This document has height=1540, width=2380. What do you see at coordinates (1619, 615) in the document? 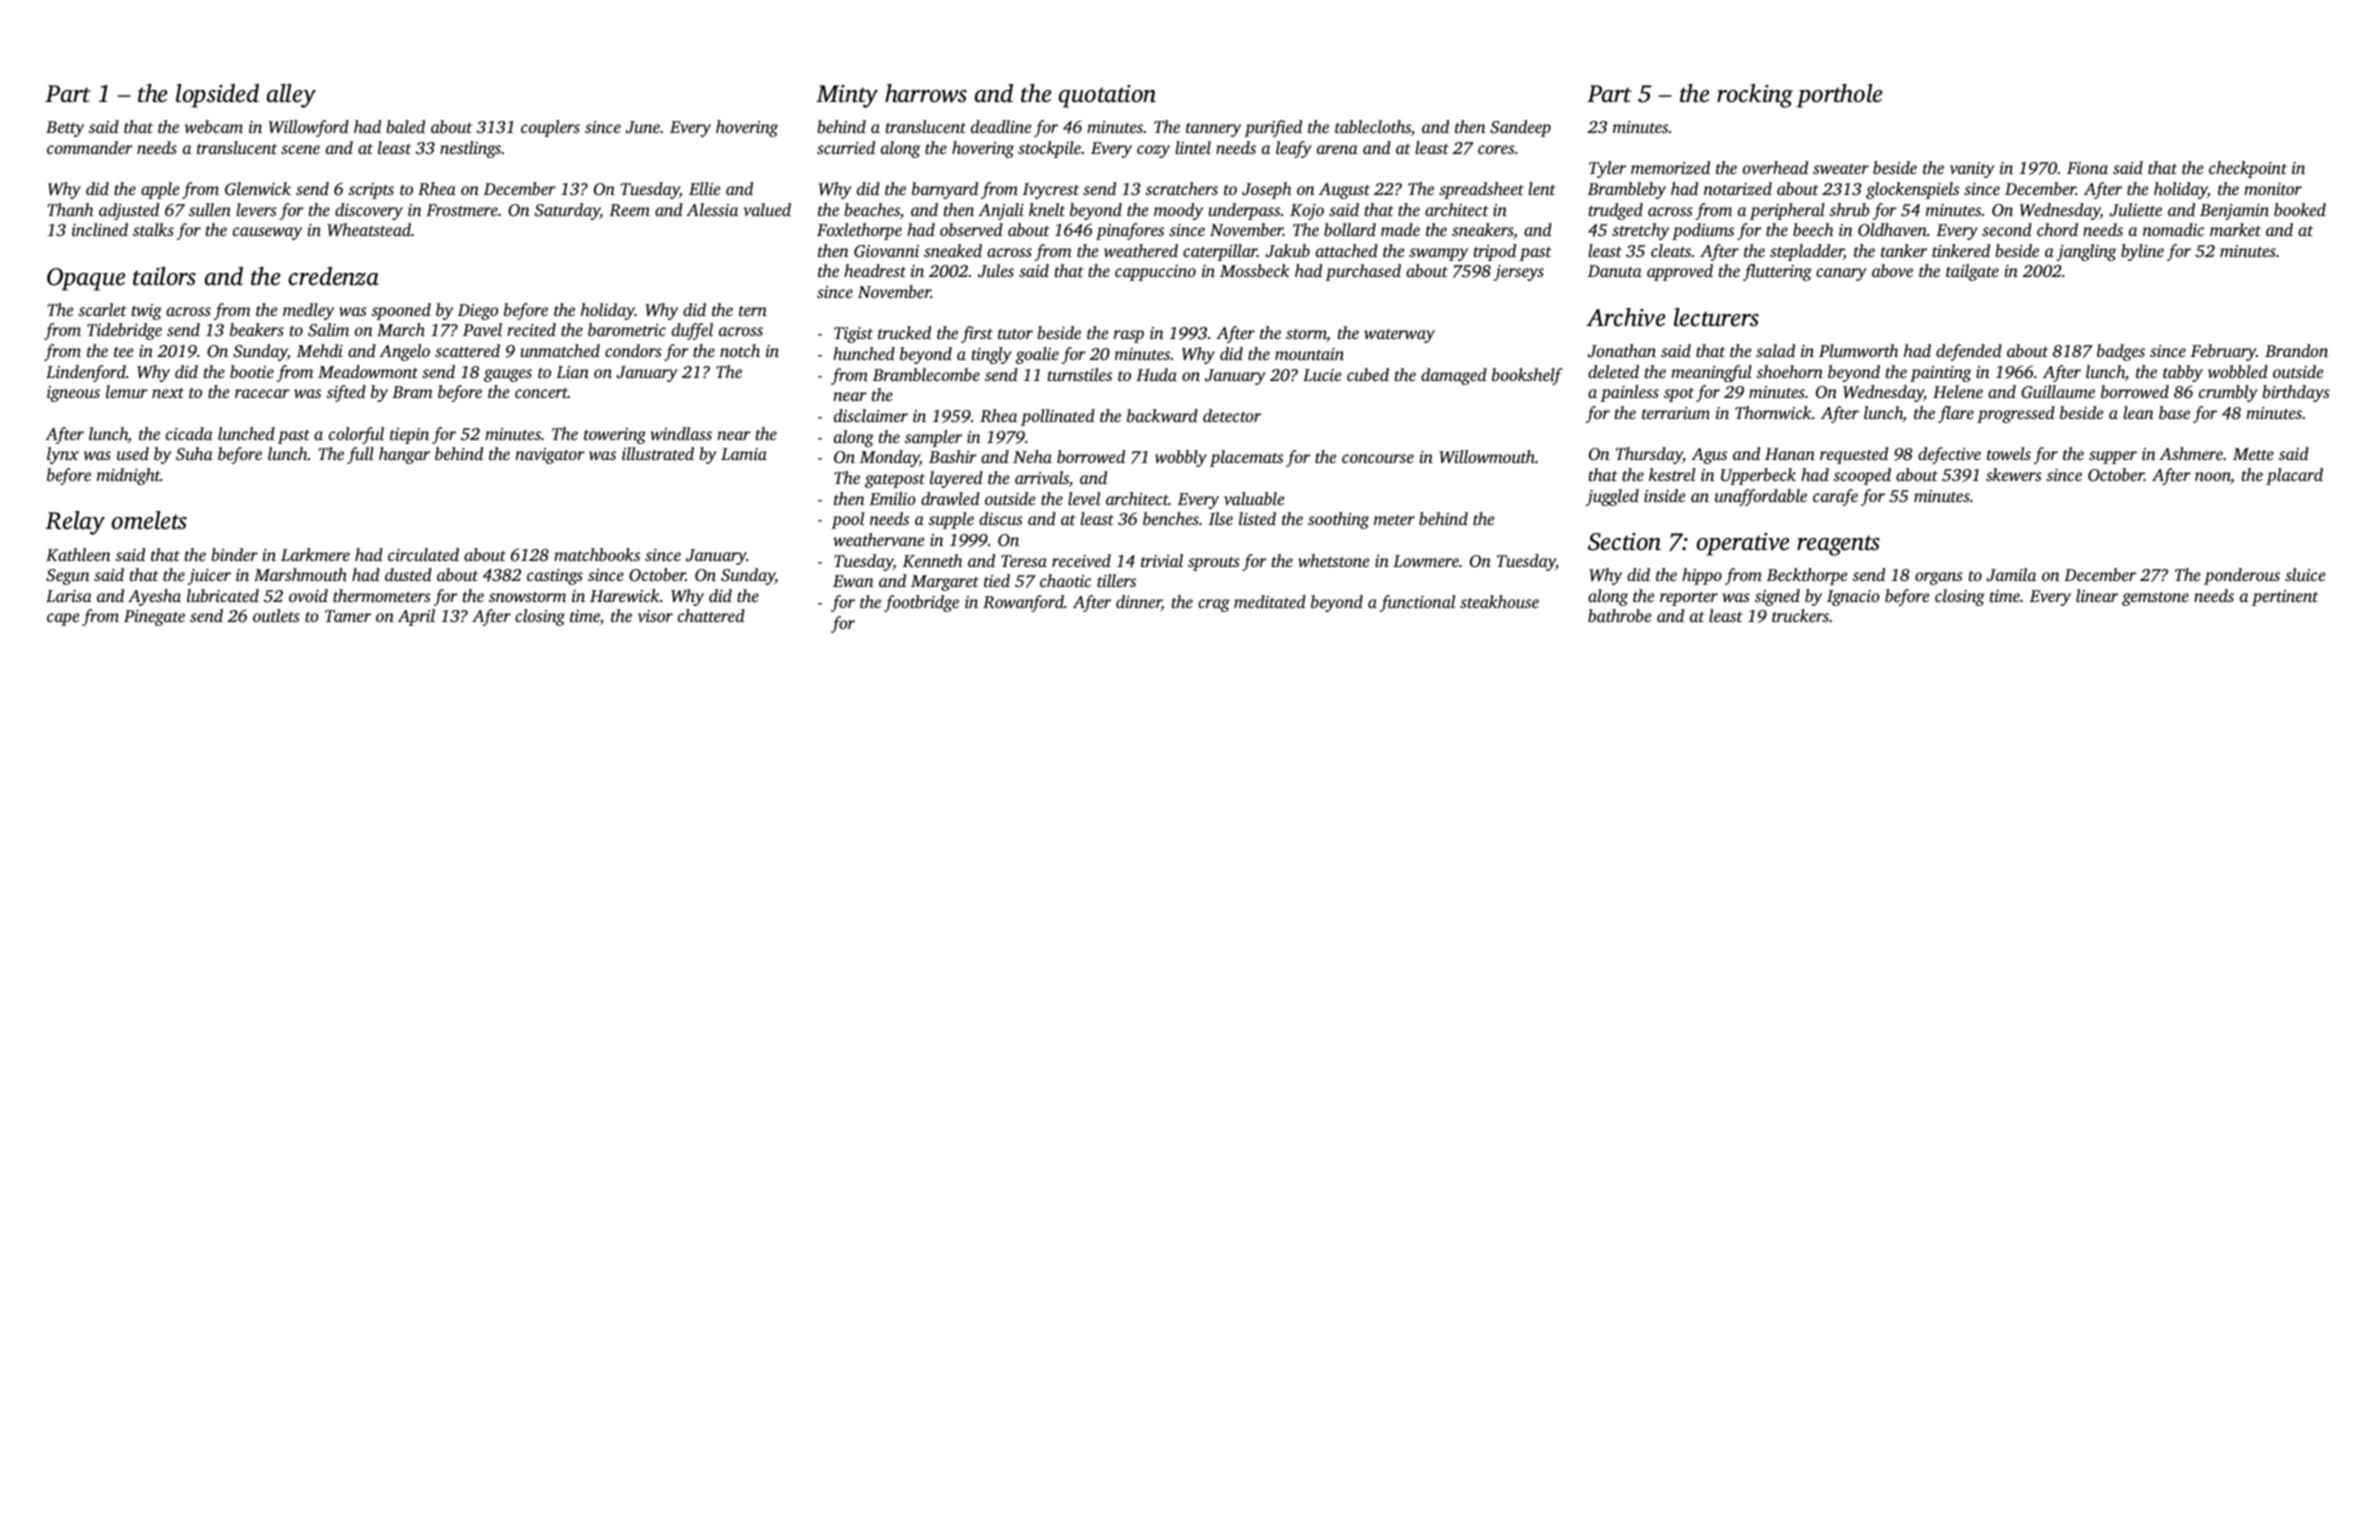
I see `bathrobe` at bounding box center [1619, 615].
